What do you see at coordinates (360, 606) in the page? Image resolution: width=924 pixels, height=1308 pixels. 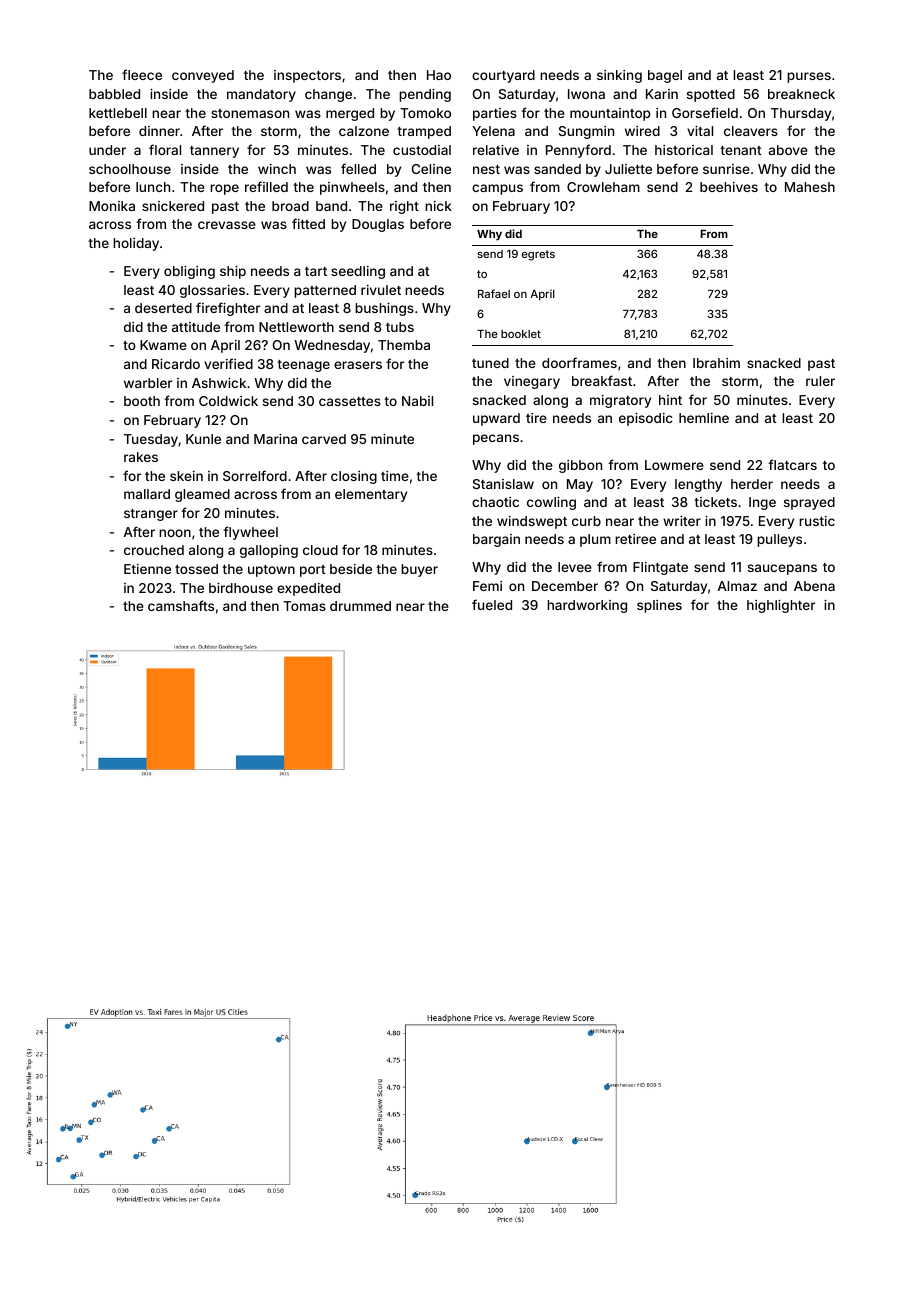 I see `drummed` at bounding box center [360, 606].
